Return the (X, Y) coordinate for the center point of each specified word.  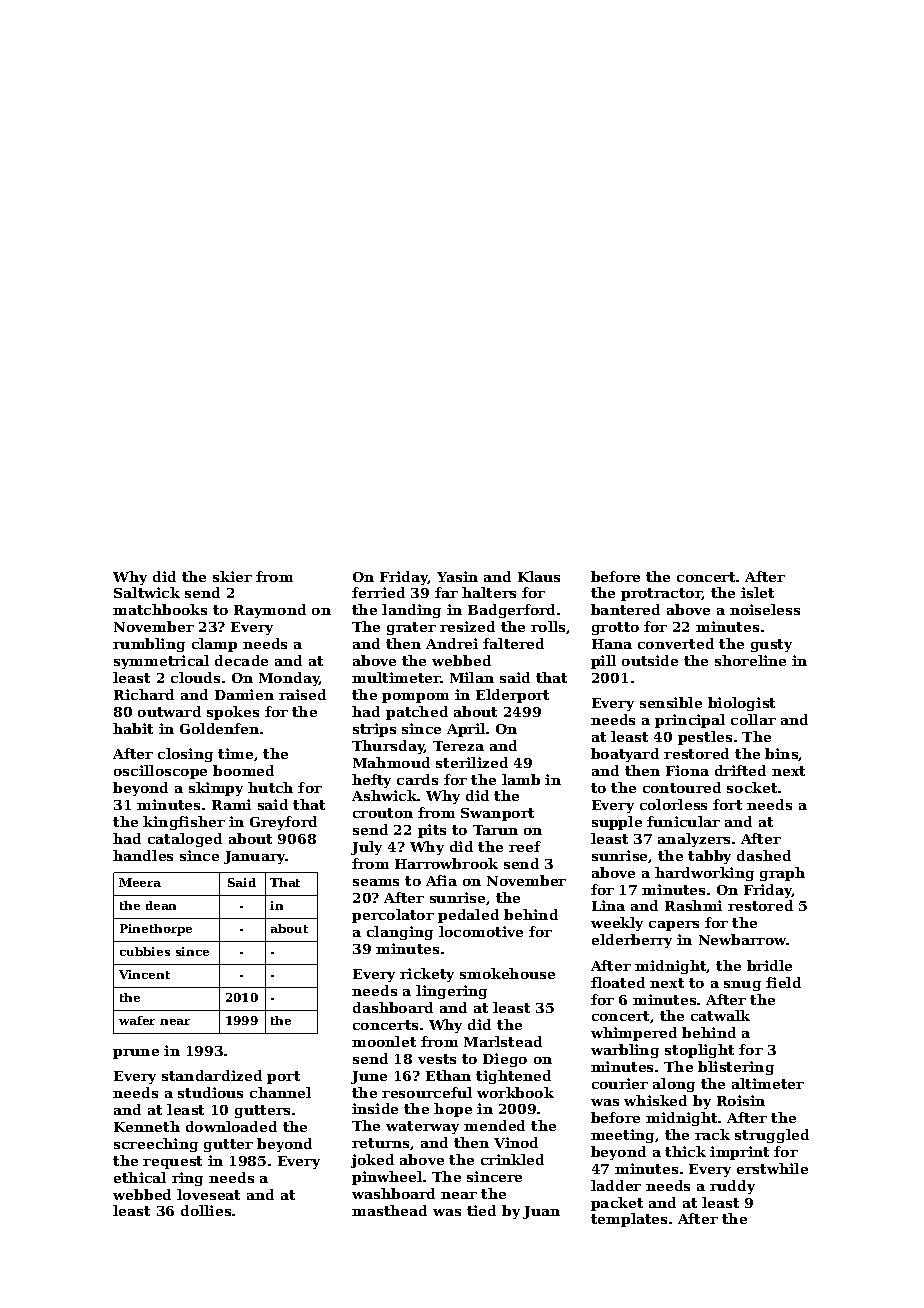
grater (411, 628)
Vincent (144, 974)
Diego (505, 1060)
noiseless (765, 609)
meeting (622, 1136)
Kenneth (147, 1126)
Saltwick (147, 592)
